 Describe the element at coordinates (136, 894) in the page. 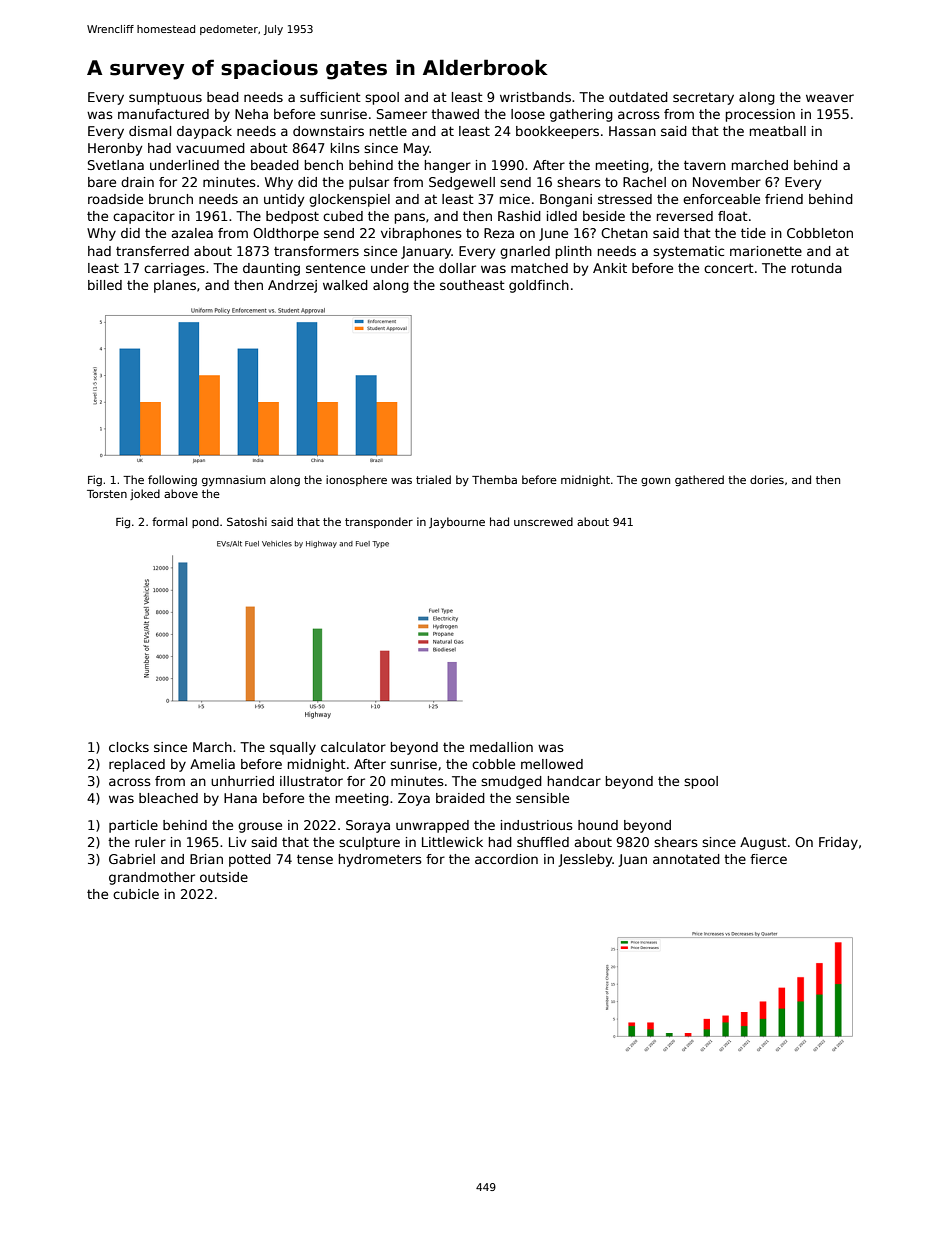

I see `cubicle` at that location.
